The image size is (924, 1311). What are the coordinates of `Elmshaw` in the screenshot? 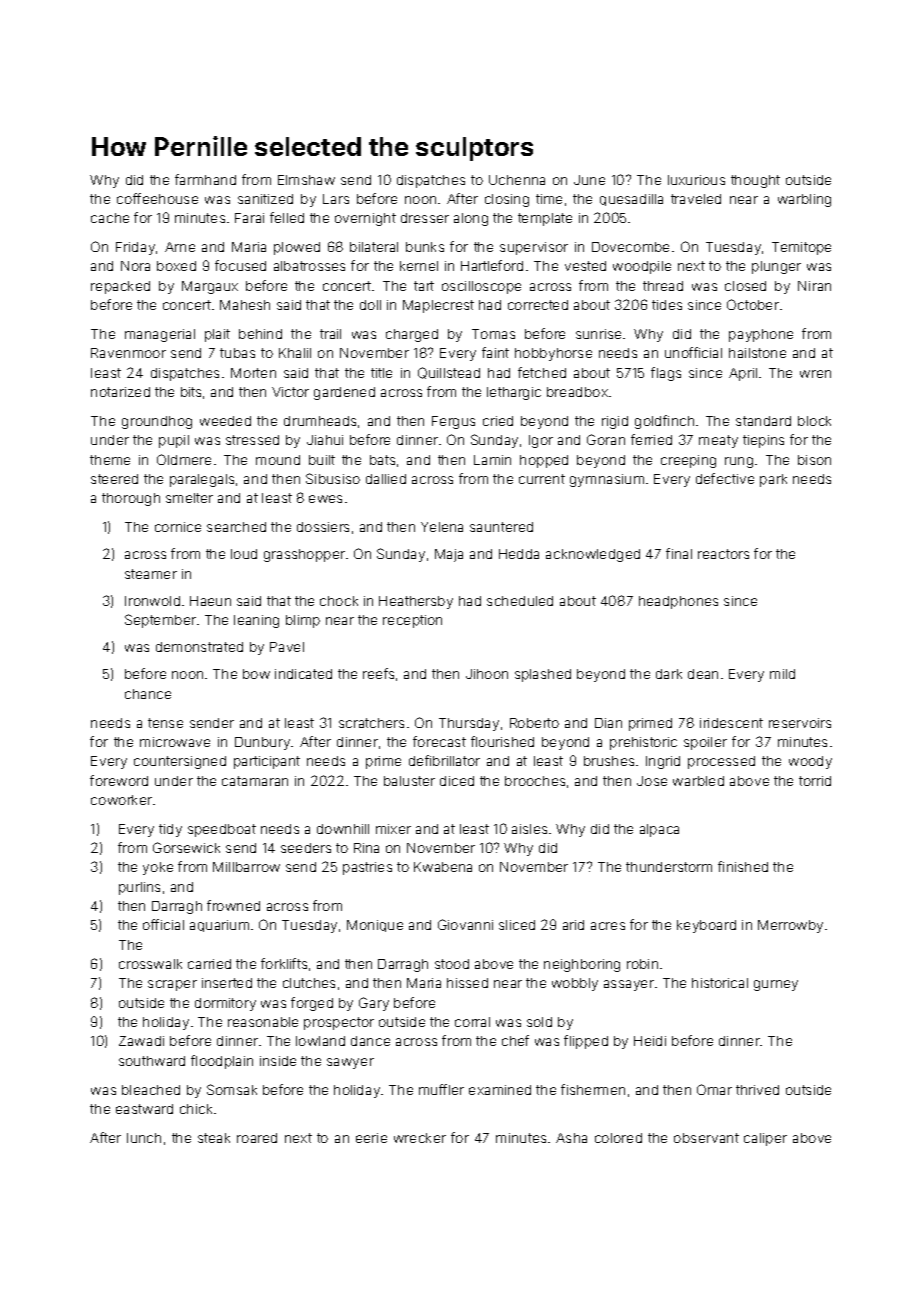 It's located at (306, 180).
